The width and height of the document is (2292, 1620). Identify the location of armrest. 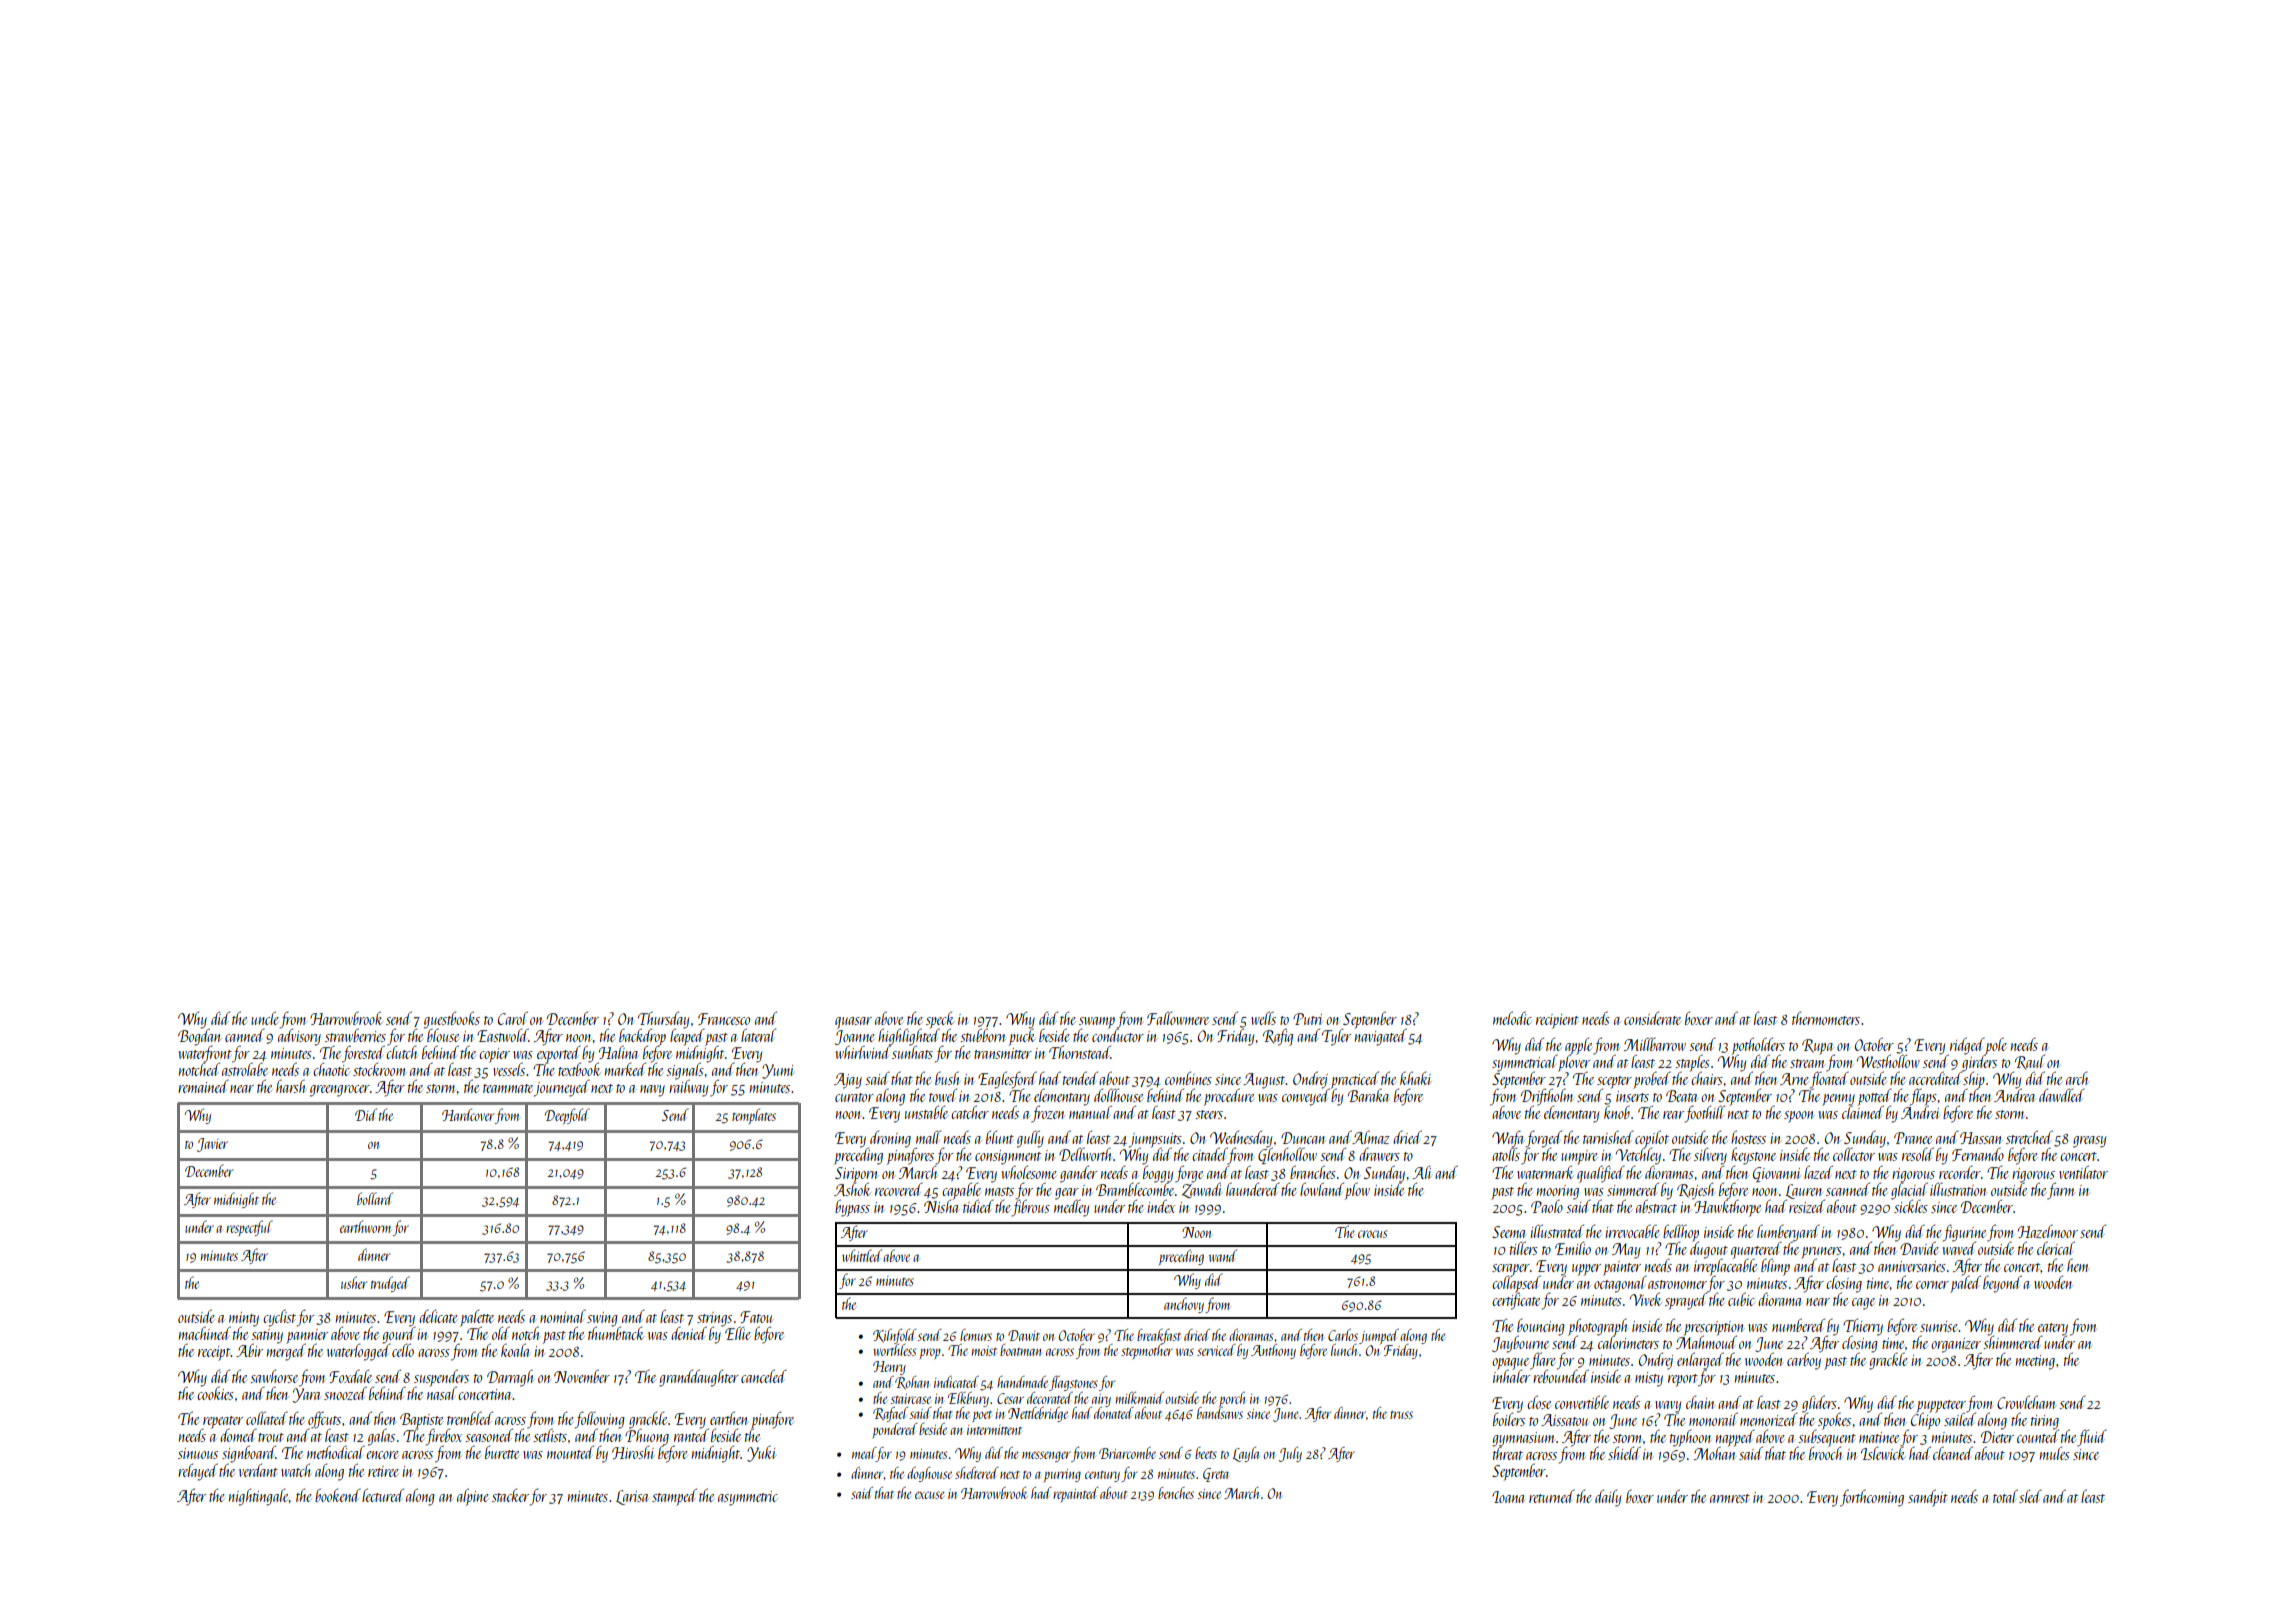
(1730, 1498).
